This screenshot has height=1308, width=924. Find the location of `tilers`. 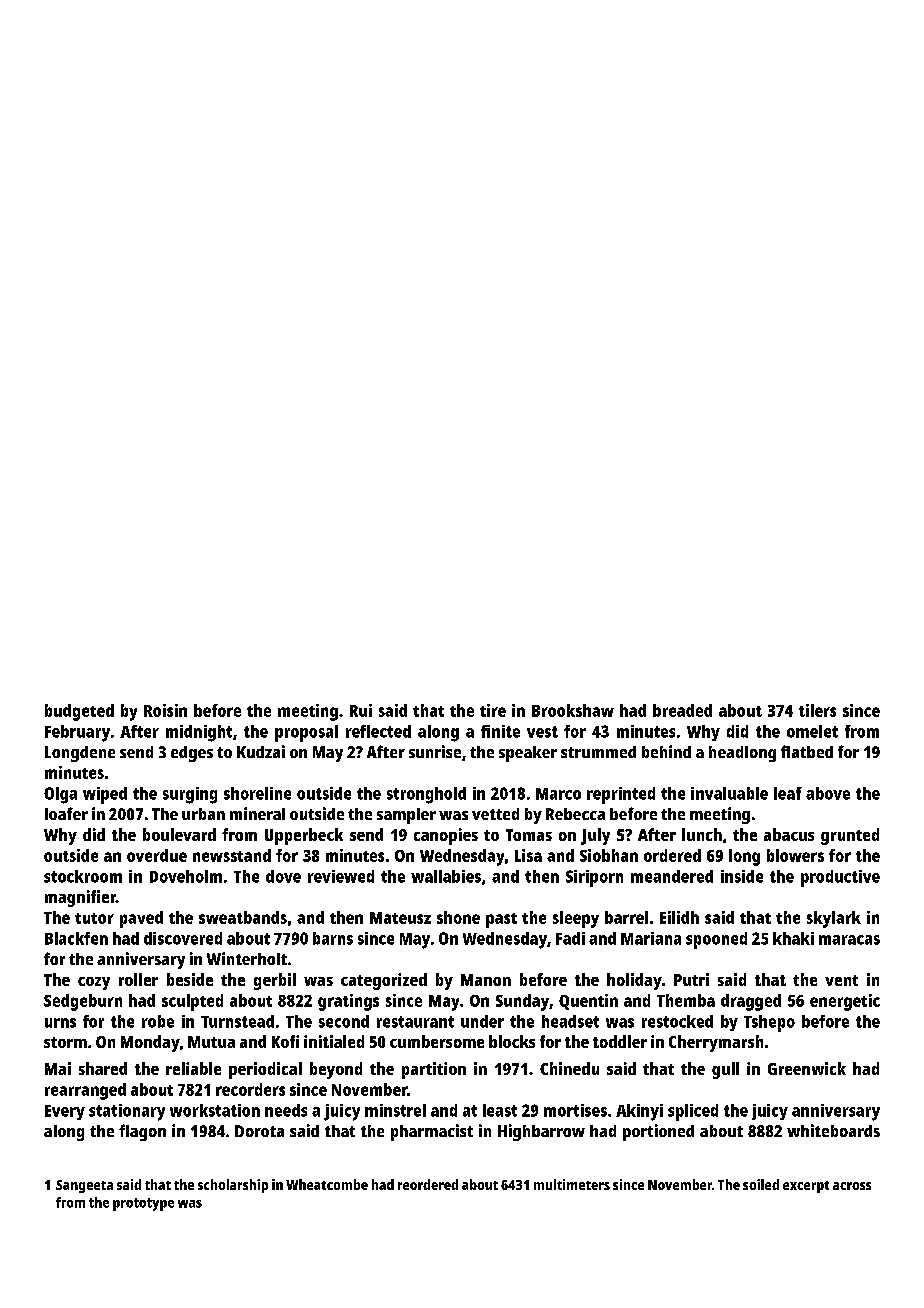

tilers is located at coordinates (817, 710).
